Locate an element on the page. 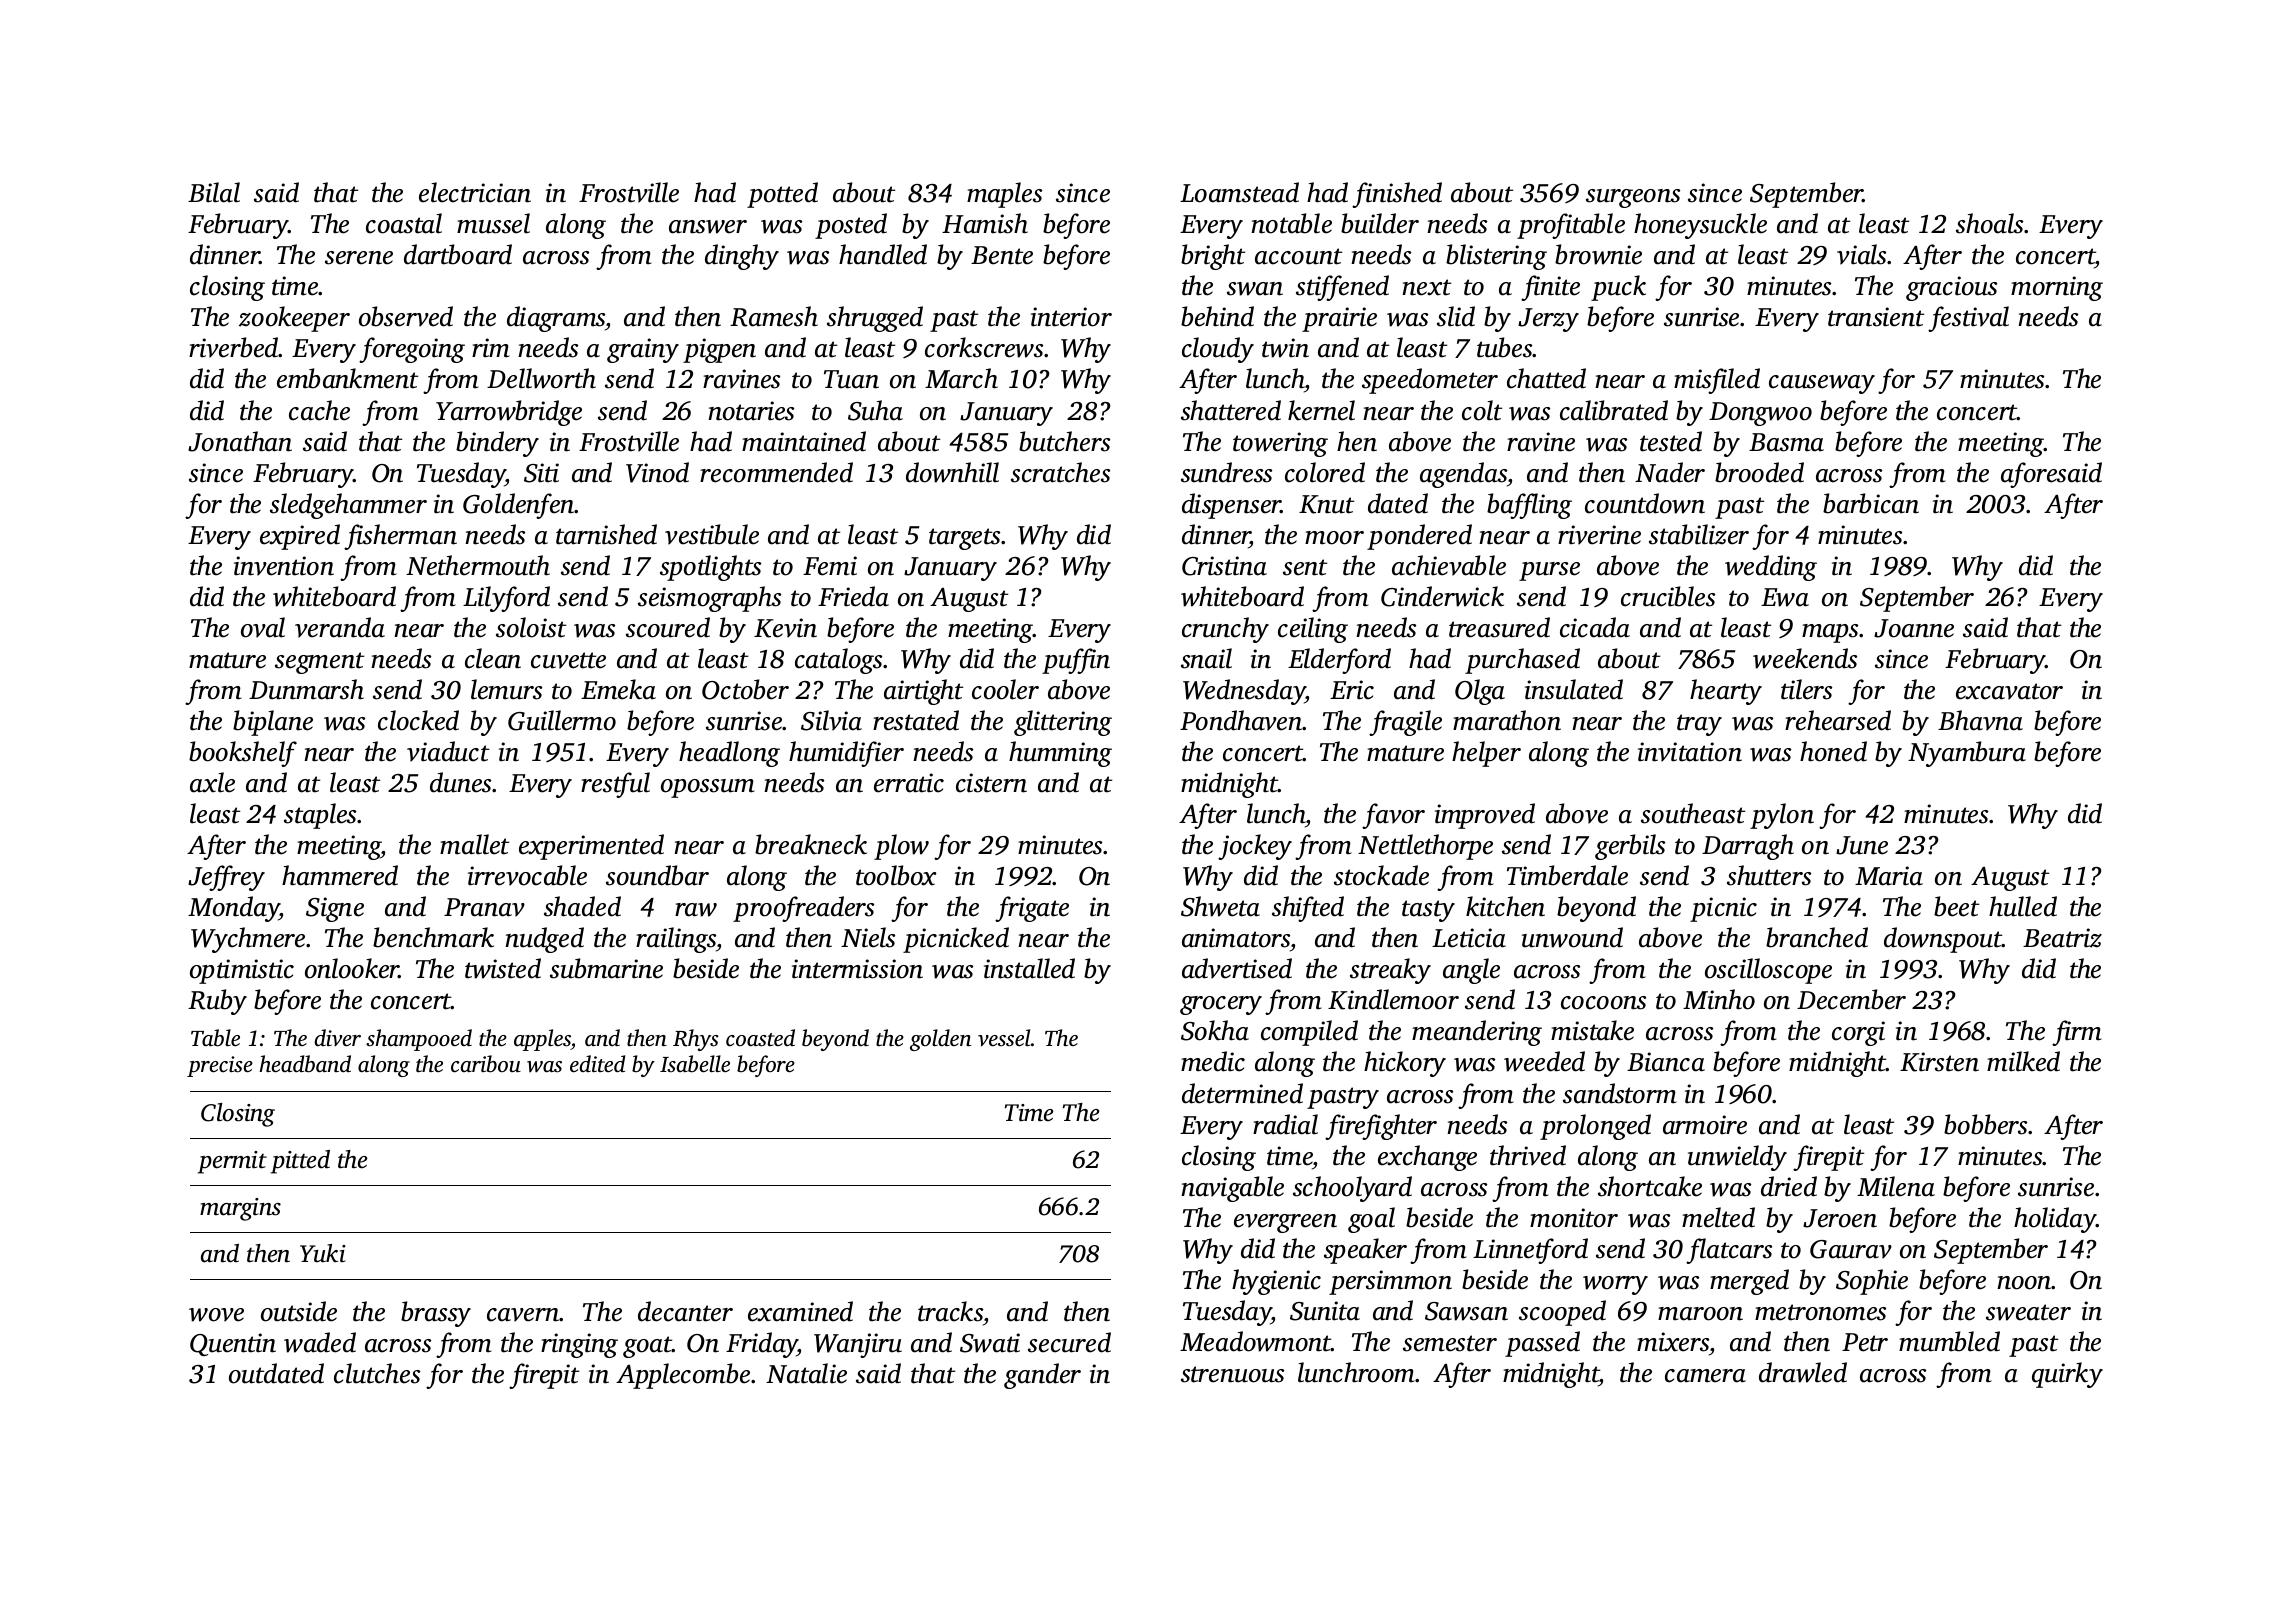 The height and width of the document is (1620, 2292). dartboard is located at coordinates (458, 254).
